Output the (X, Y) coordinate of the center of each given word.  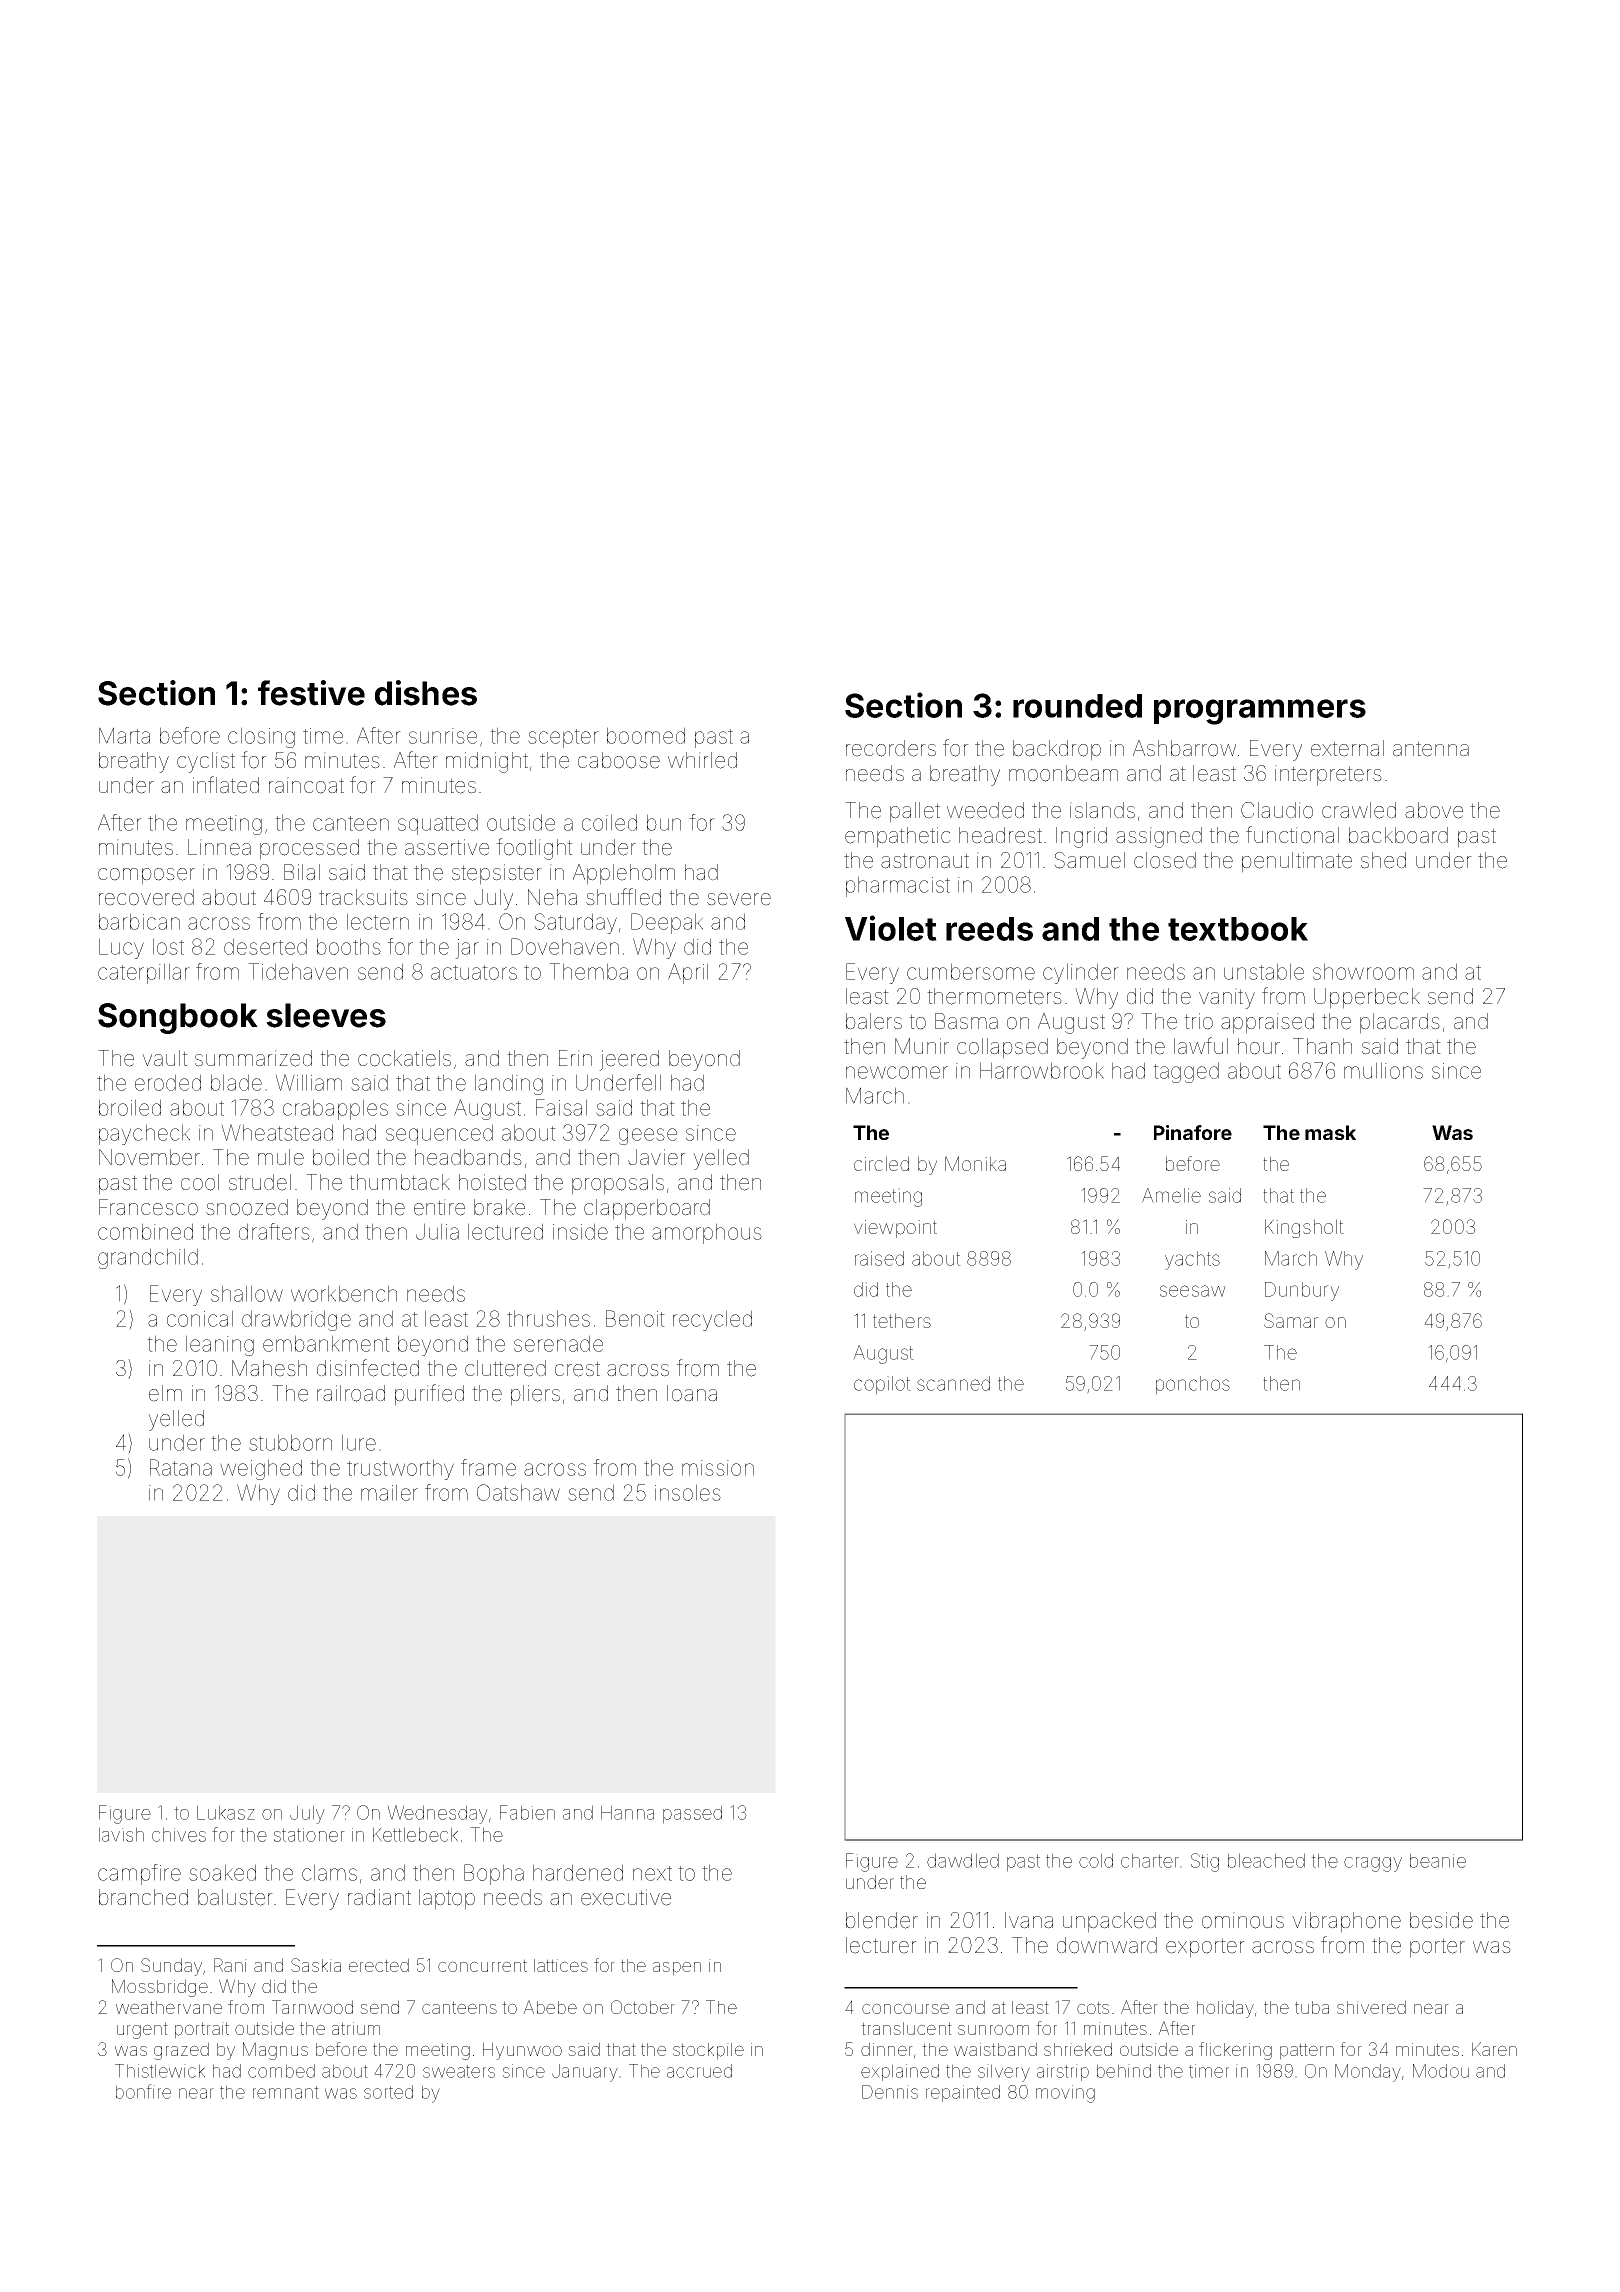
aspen (677, 1968)
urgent (142, 2030)
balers (874, 1021)
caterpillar (144, 973)
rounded (1077, 706)
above (1434, 810)
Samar (1291, 1320)
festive (311, 693)
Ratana (181, 1467)
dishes (426, 693)
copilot (882, 1385)
